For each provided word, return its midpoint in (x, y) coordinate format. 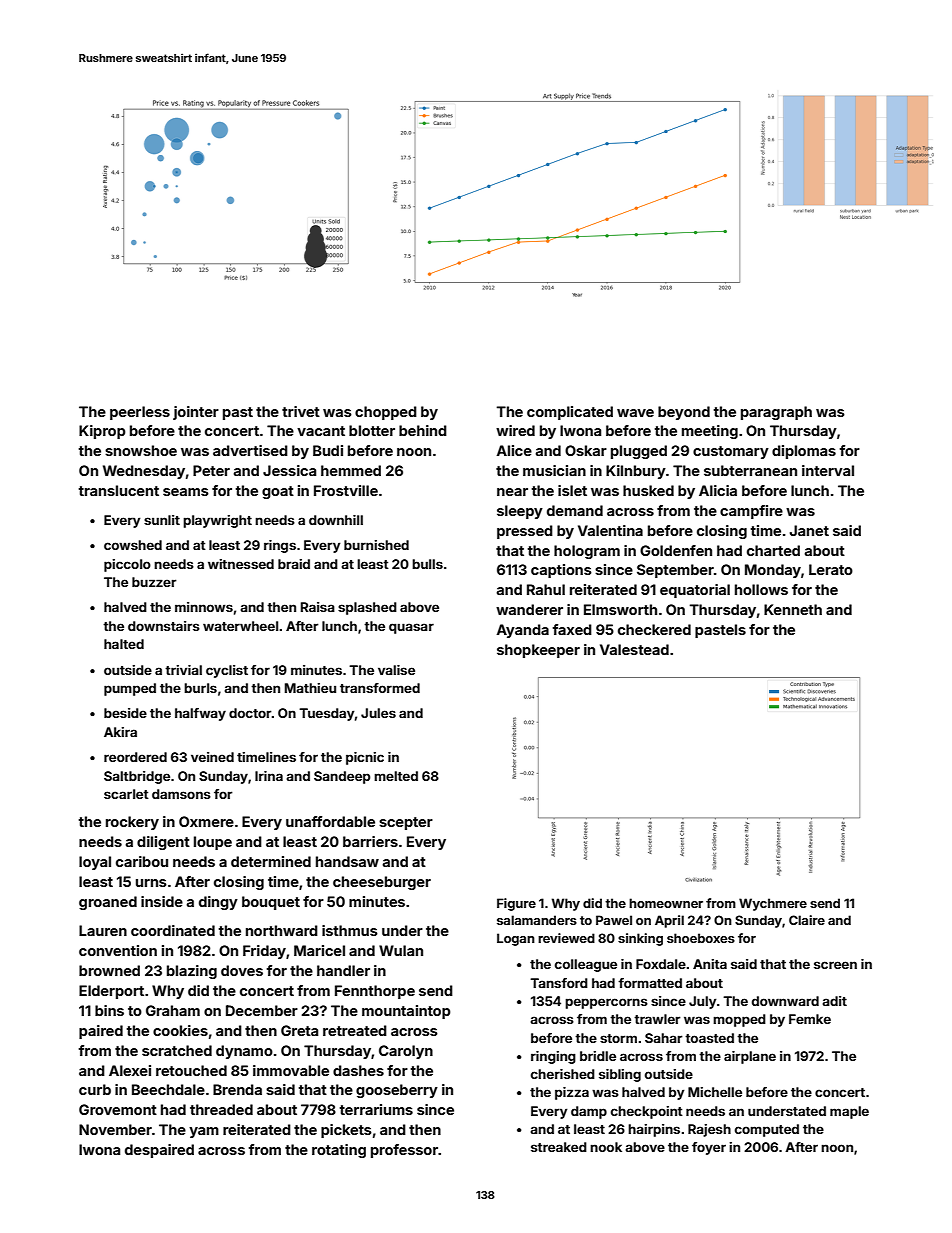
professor (404, 1151)
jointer (196, 413)
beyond (684, 413)
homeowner (666, 903)
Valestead (634, 649)
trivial (183, 670)
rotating (339, 1151)
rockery (132, 823)
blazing (192, 972)
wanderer (529, 609)
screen (835, 965)
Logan (516, 939)
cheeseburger (382, 883)
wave (635, 413)
